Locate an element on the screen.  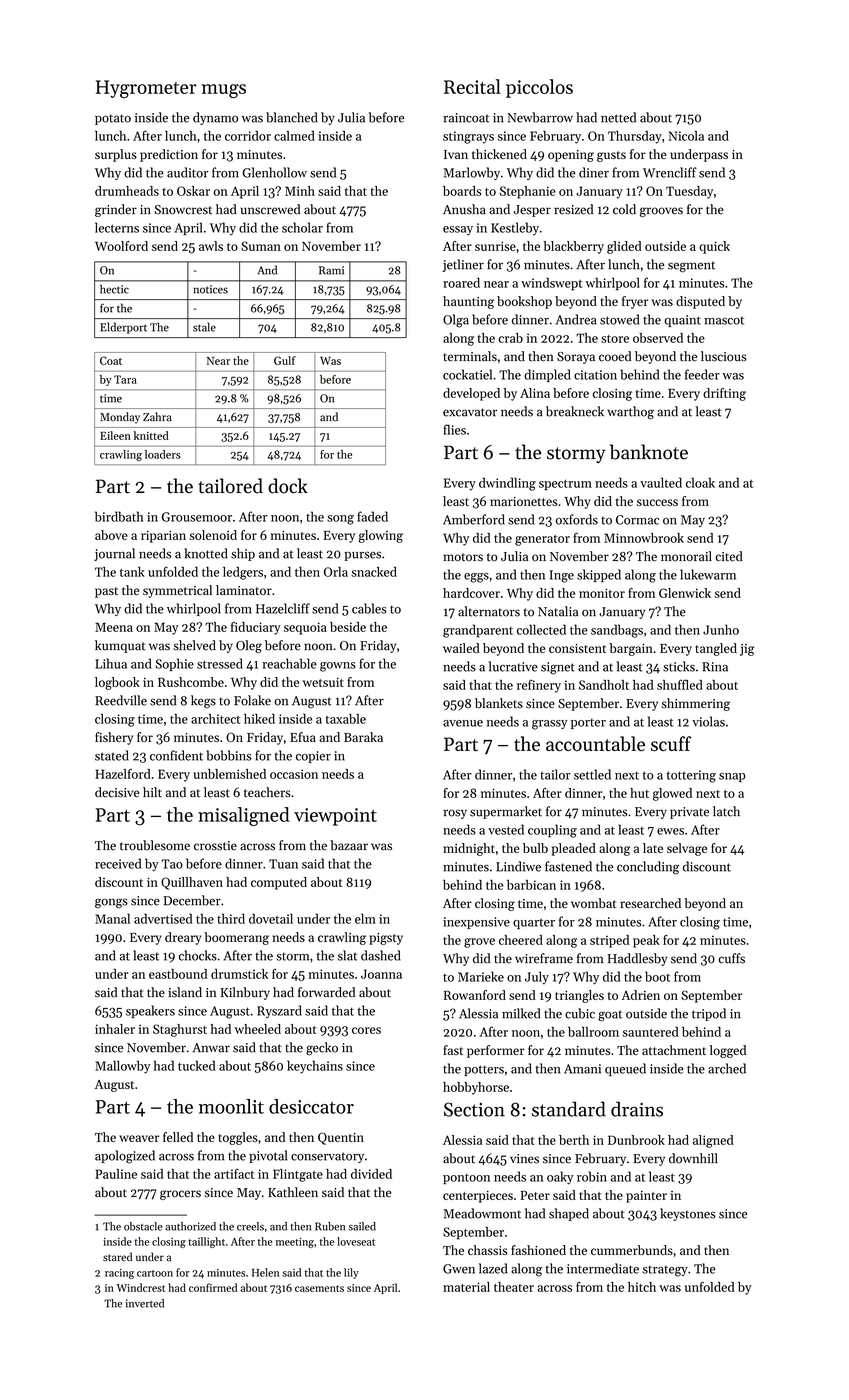
cuffs is located at coordinates (732, 958).
